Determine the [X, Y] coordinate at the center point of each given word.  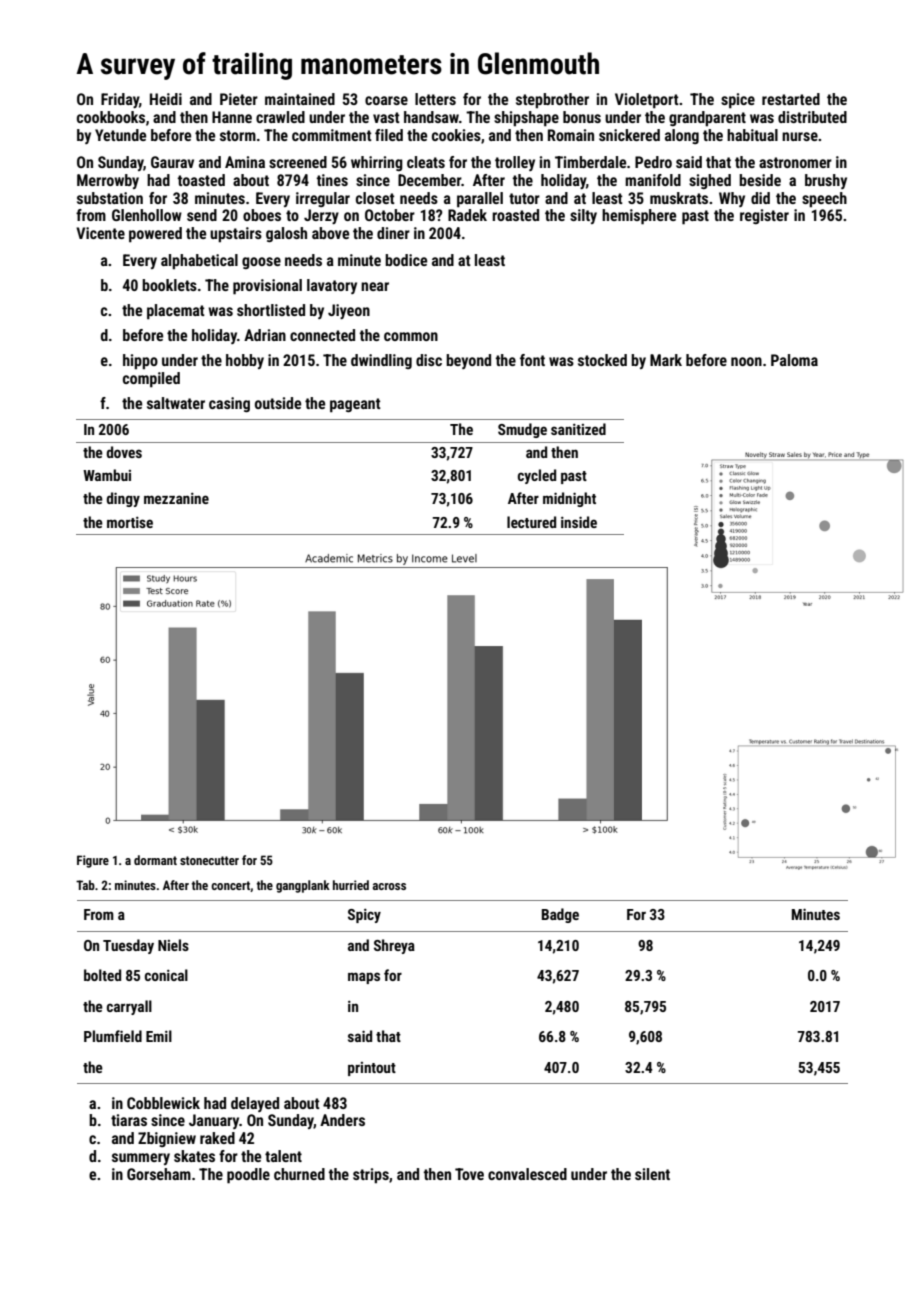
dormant [155, 860]
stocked [602, 360]
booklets [169, 285]
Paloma [794, 360]
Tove [469, 1174]
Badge [560, 915]
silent [652, 1174]
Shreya [394, 946]
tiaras [129, 1120]
